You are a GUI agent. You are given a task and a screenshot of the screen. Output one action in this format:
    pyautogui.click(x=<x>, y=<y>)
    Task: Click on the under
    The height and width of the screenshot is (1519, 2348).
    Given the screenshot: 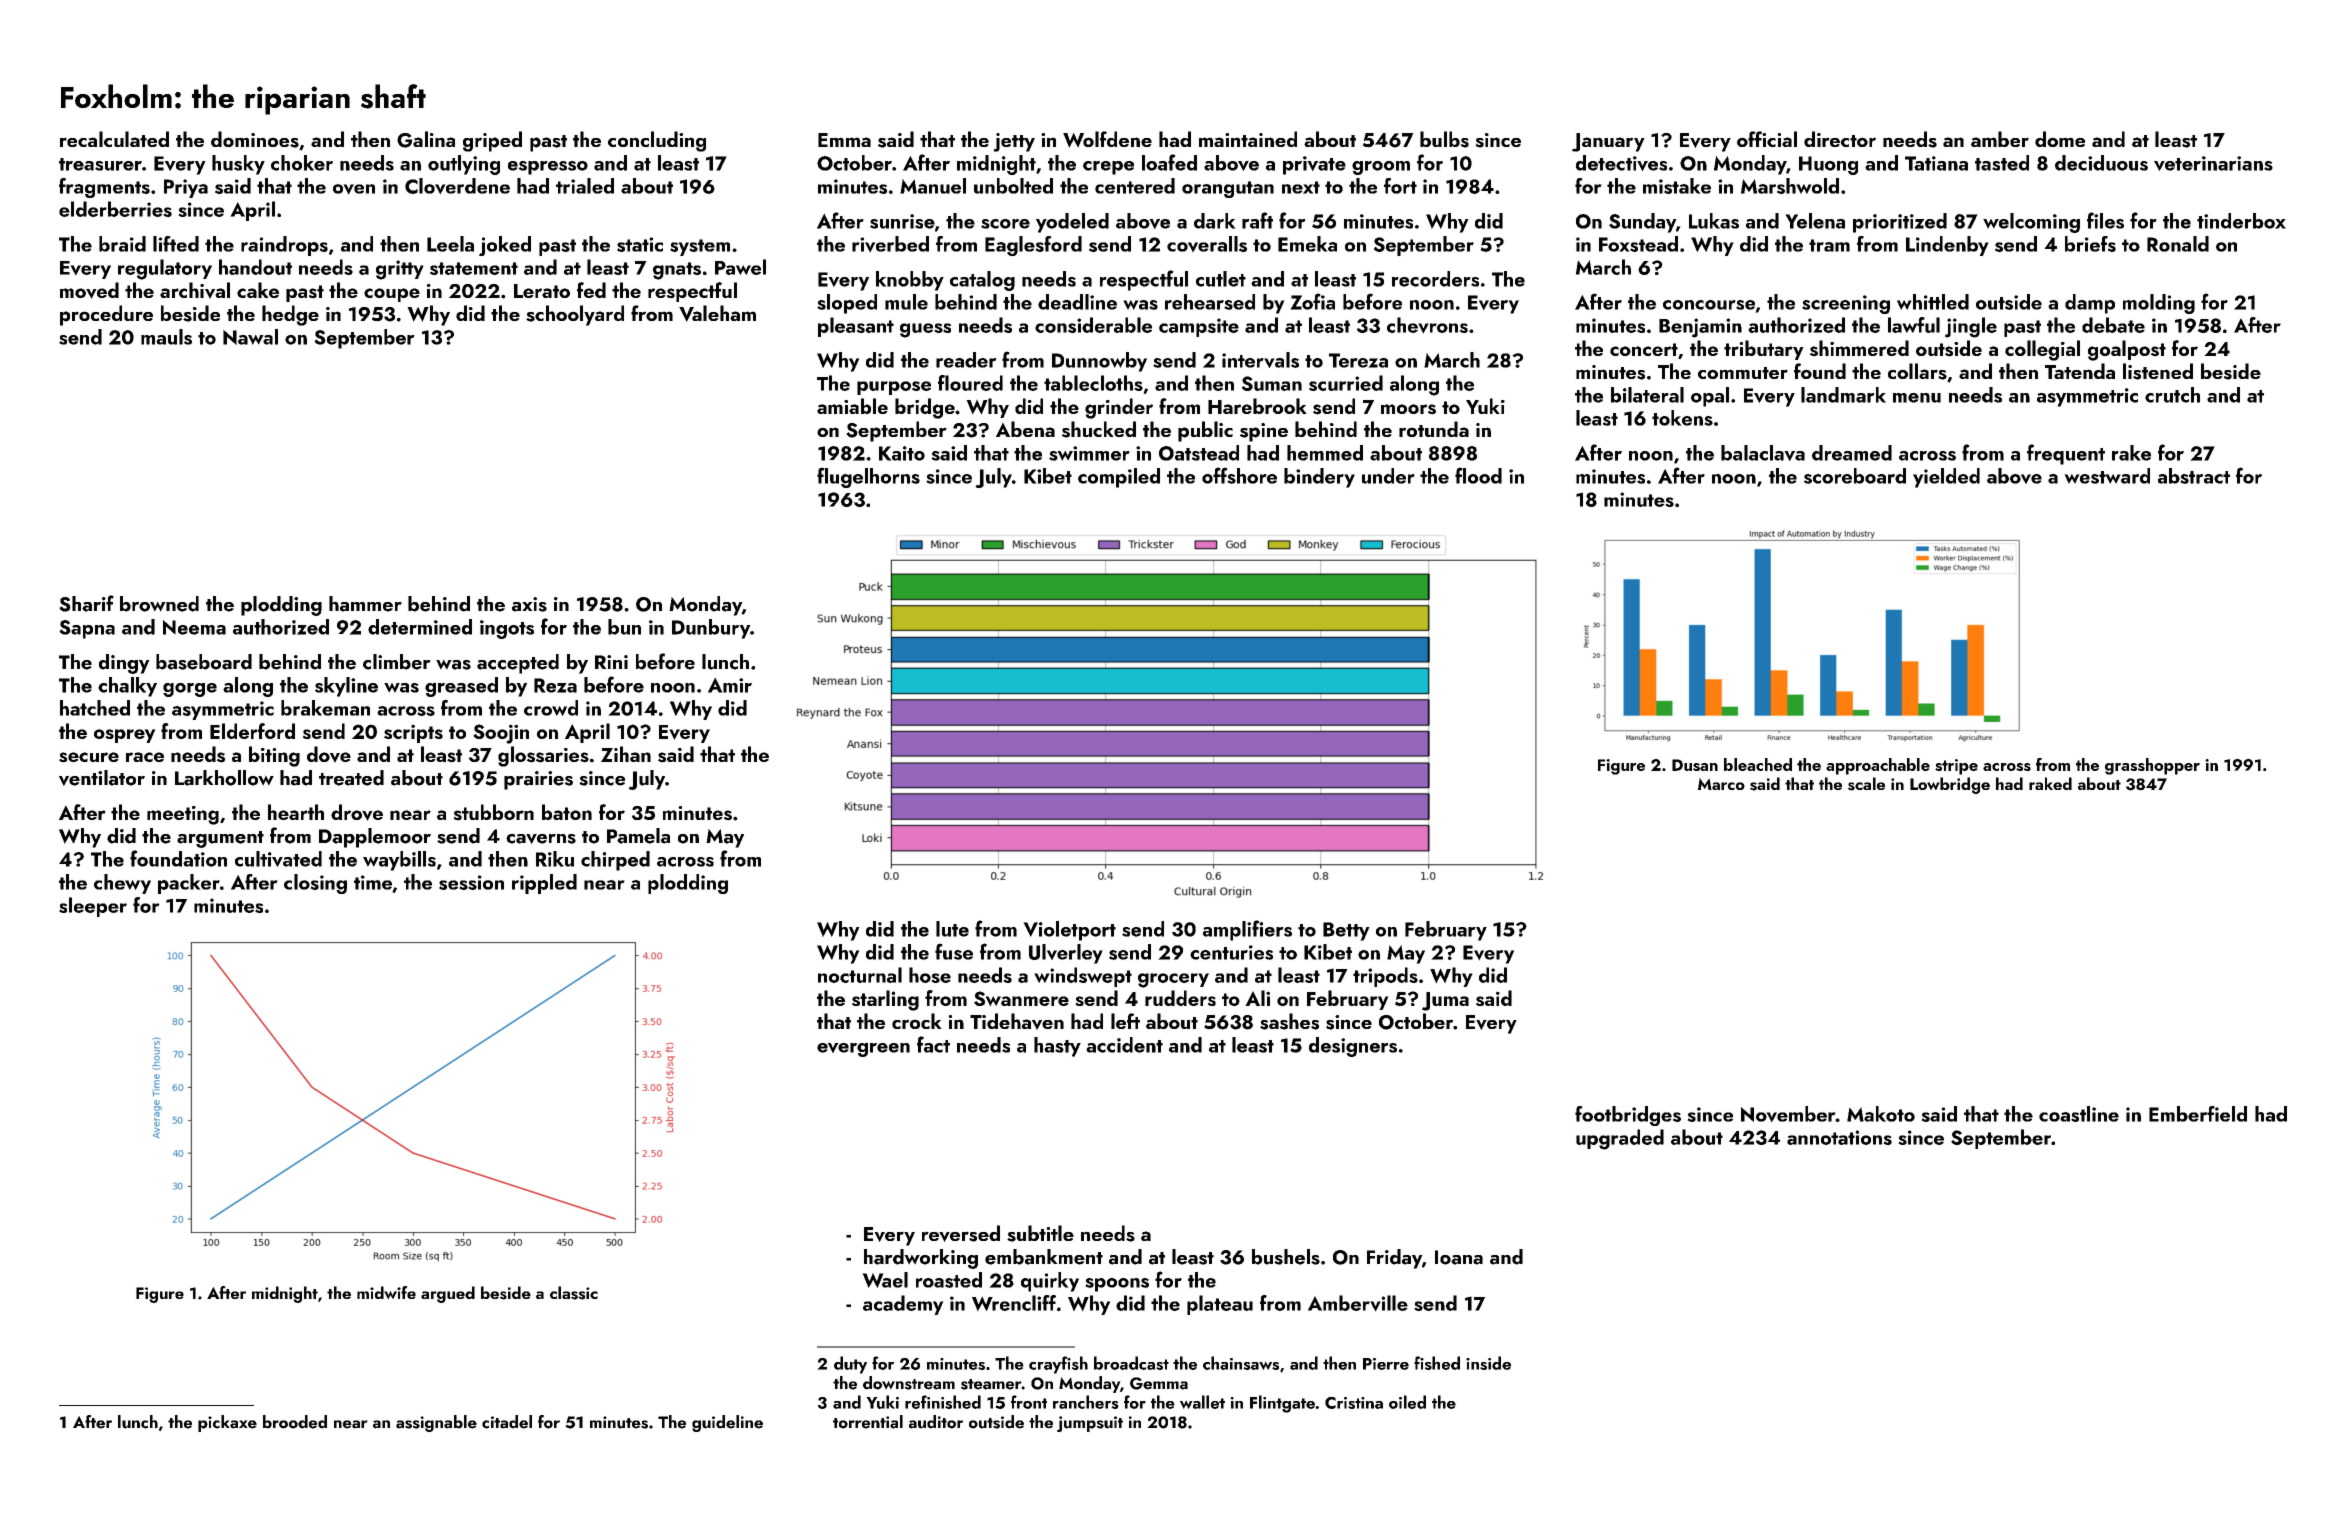 What is the action you would take?
    pyautogui.click(x=1388, y=476)
